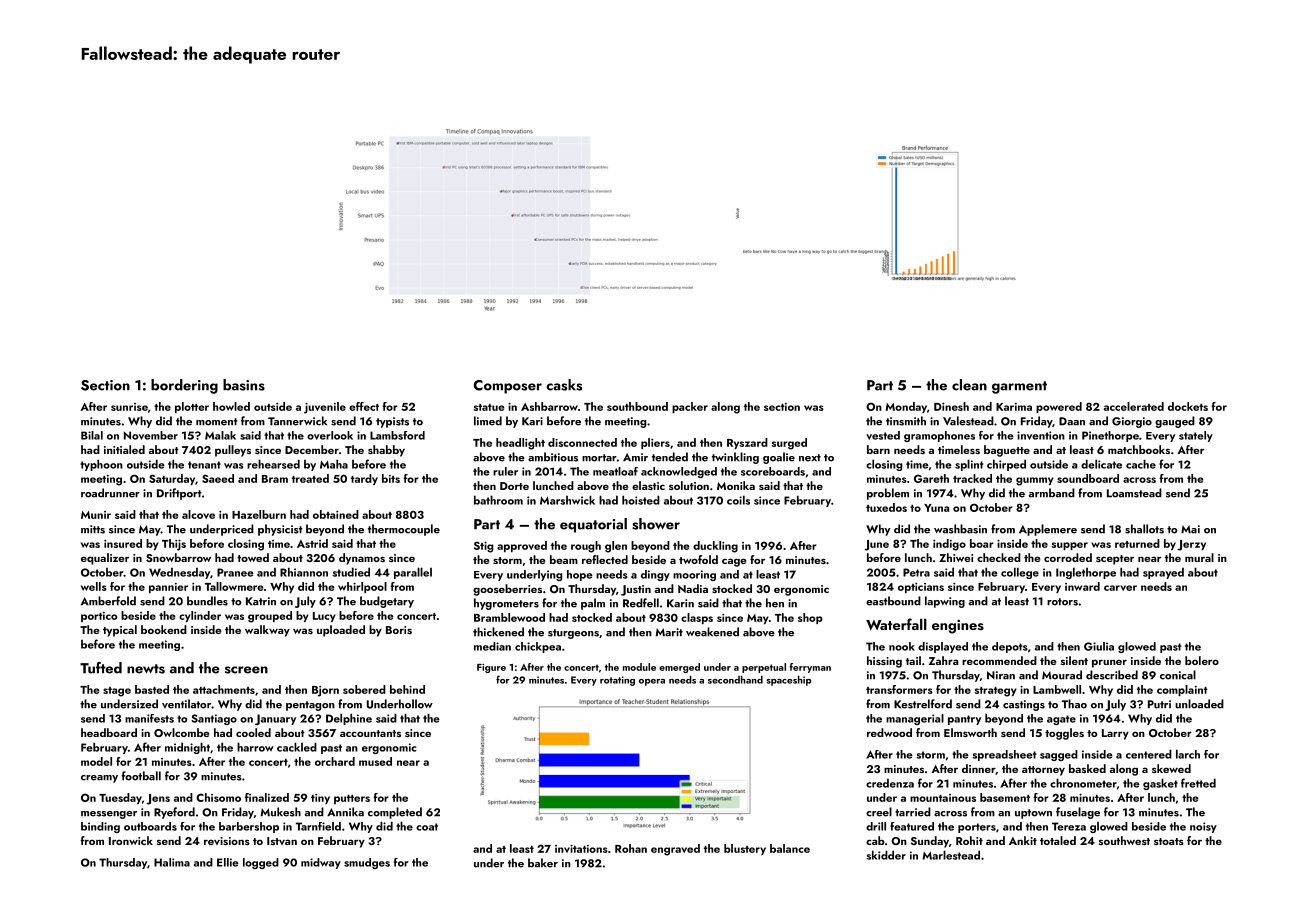  What do you see at coordinates (375, 761) in the image?
I see `mused` at bounding box center [375, 761].
